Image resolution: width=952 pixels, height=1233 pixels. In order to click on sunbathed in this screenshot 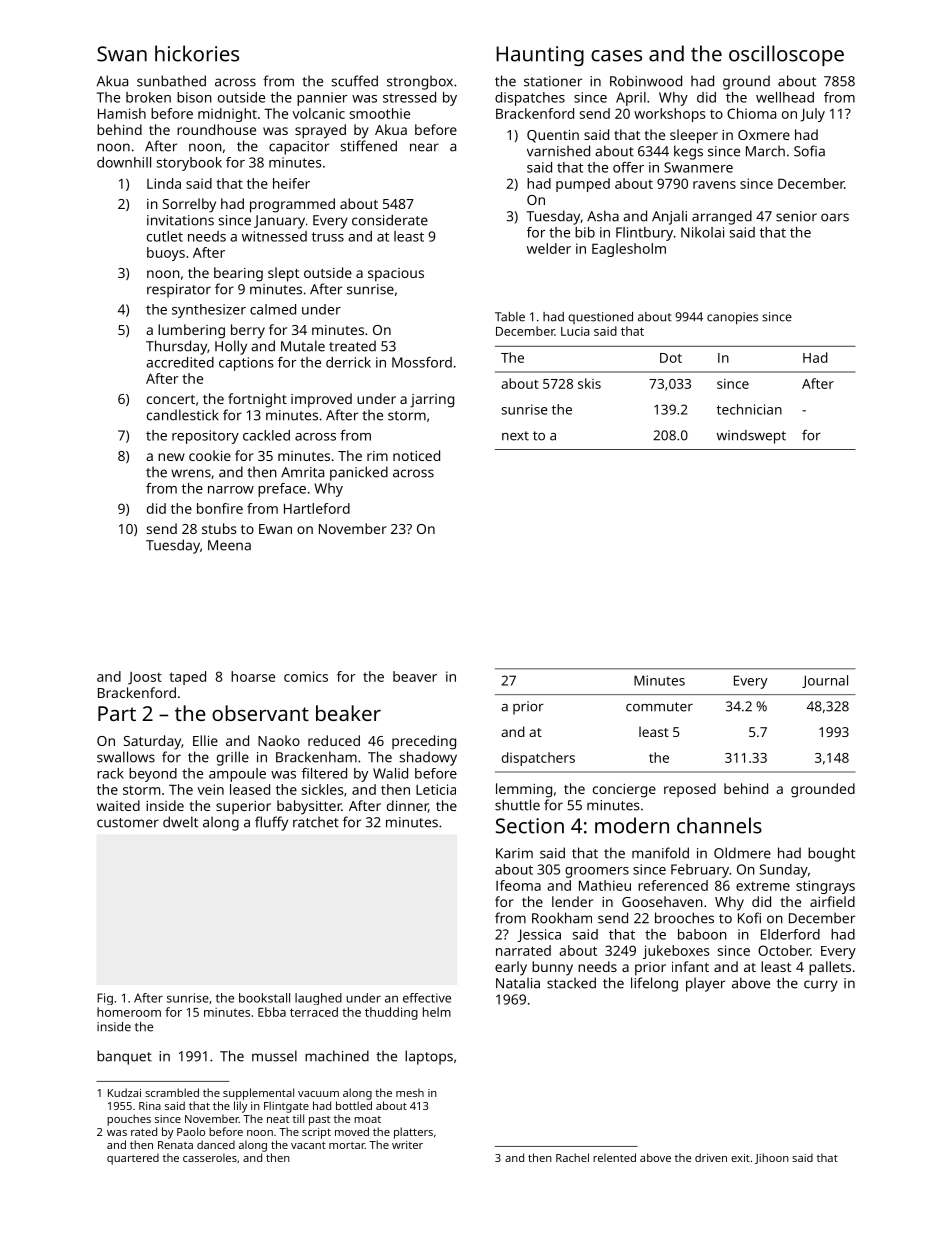, I will do `click(171, 81)`.
